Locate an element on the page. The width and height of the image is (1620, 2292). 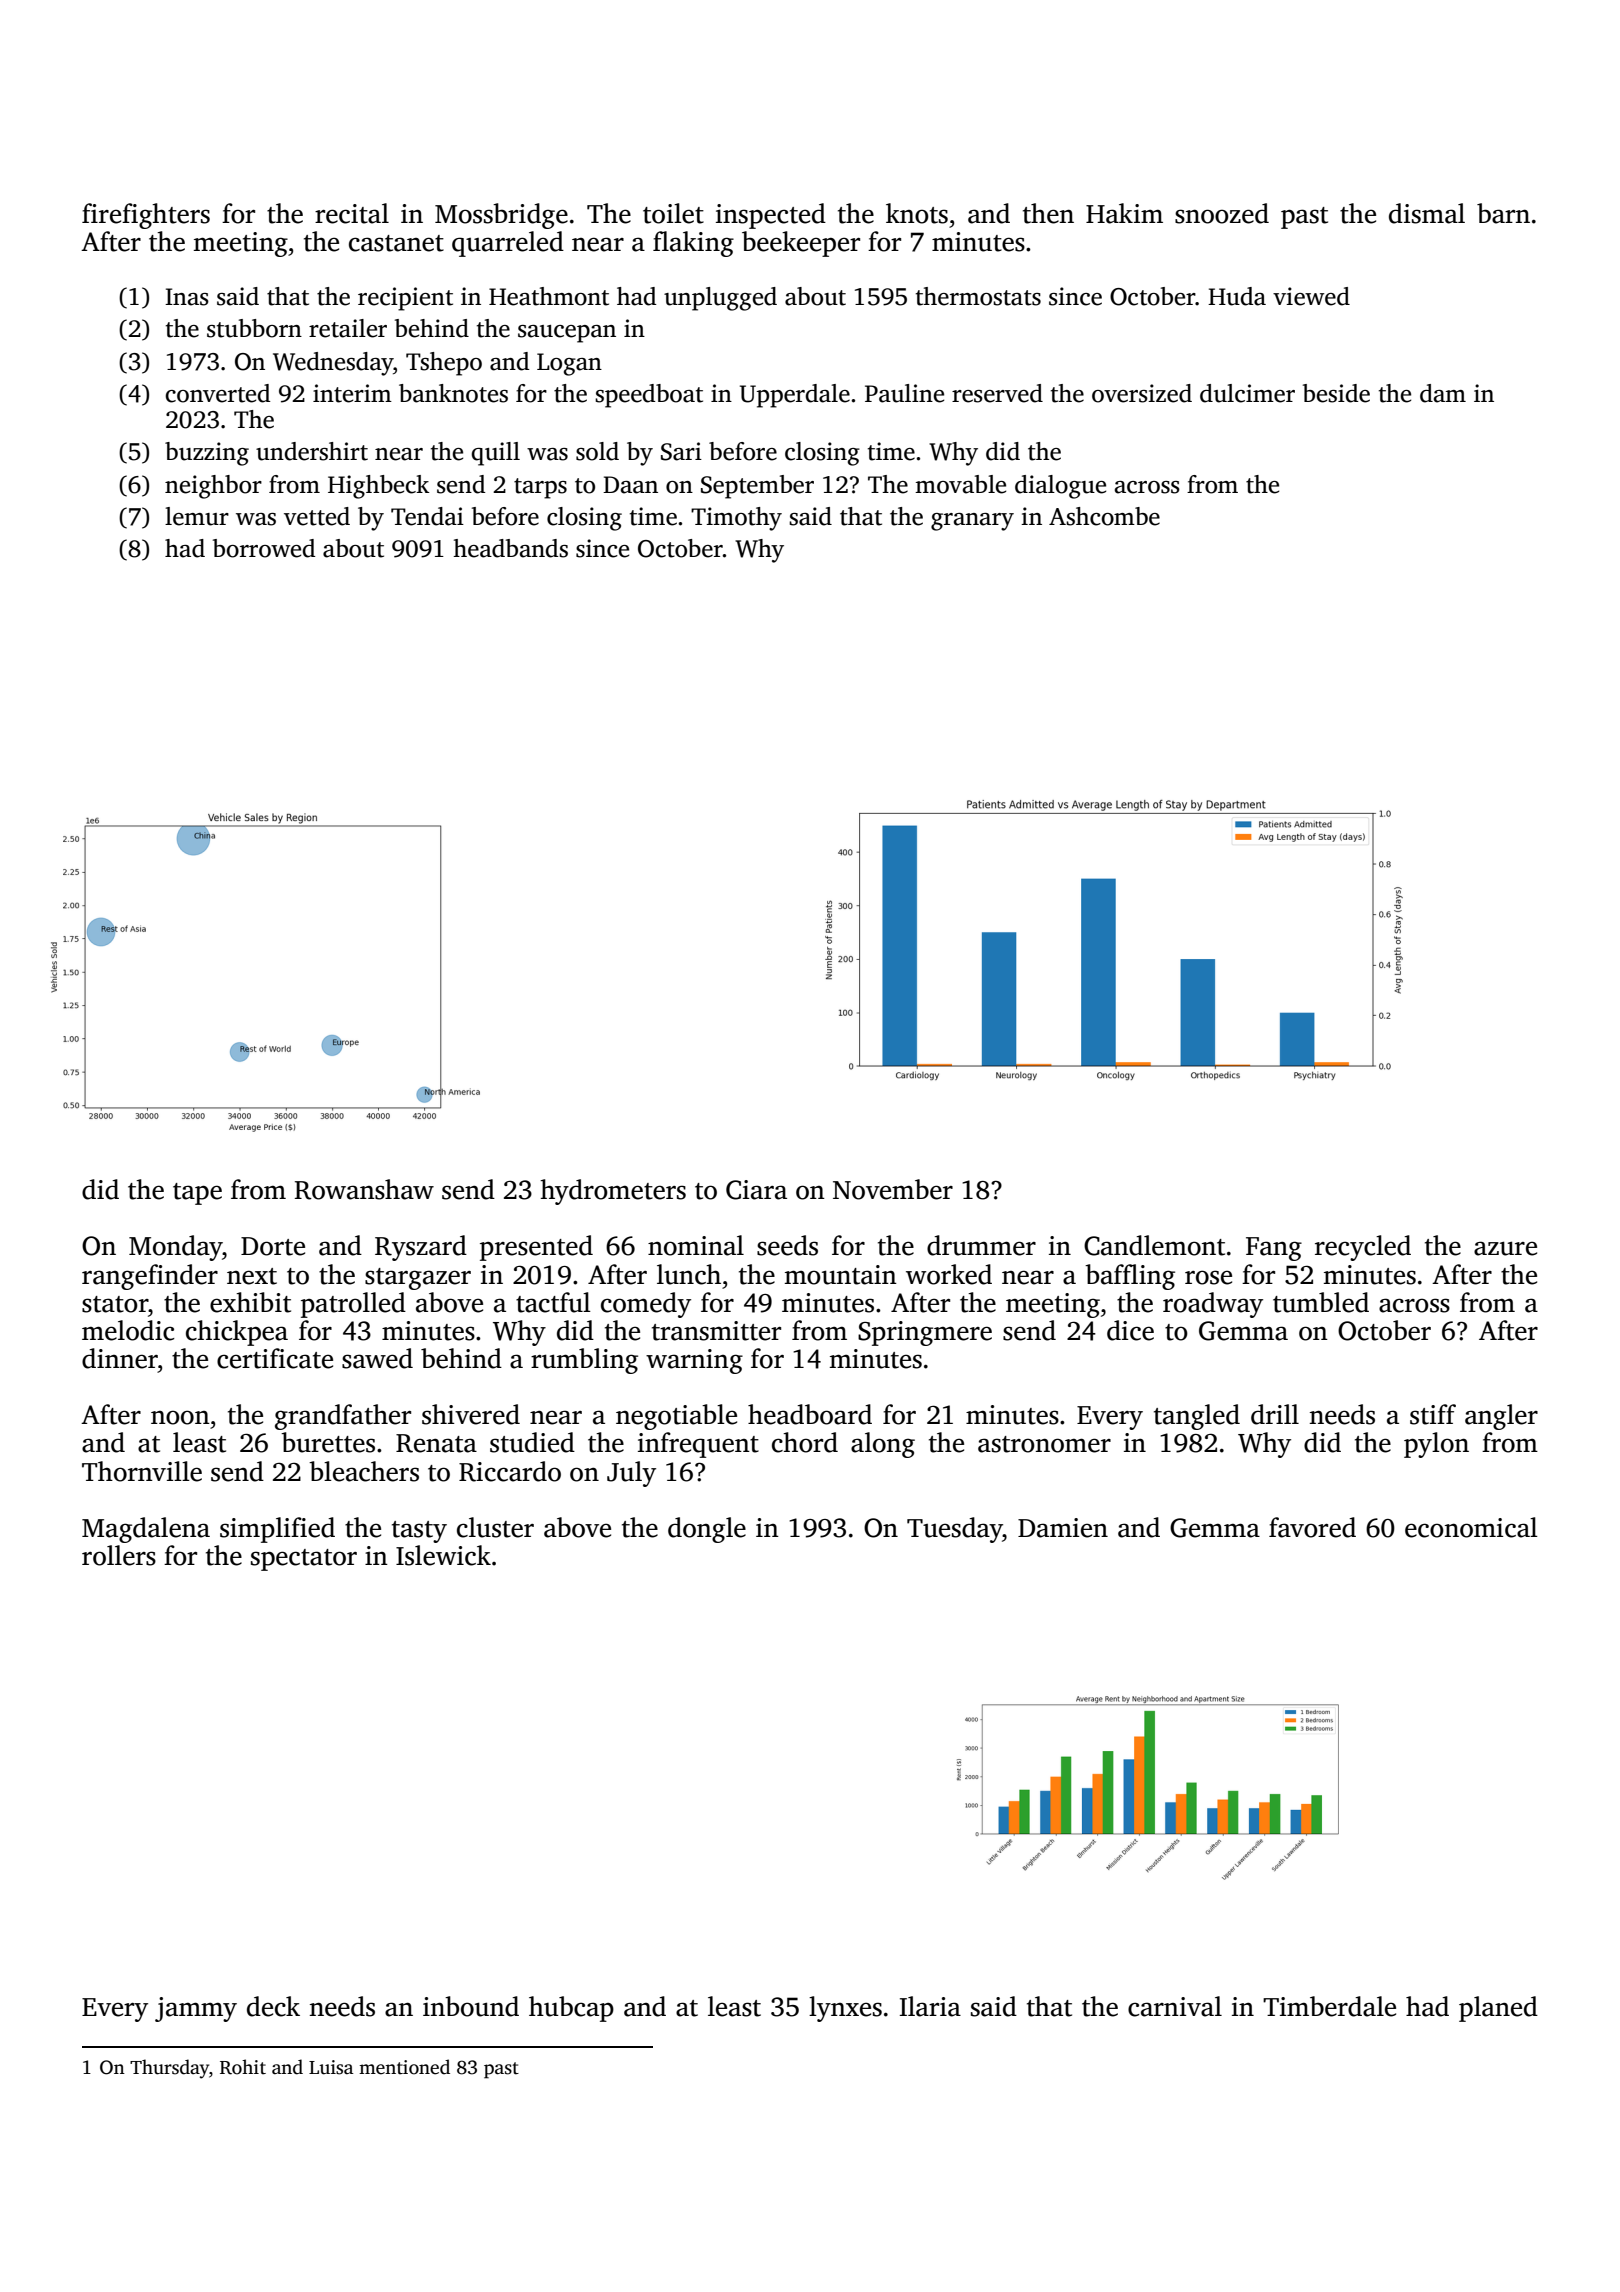
deck is located at coordinates (273, 2006).
